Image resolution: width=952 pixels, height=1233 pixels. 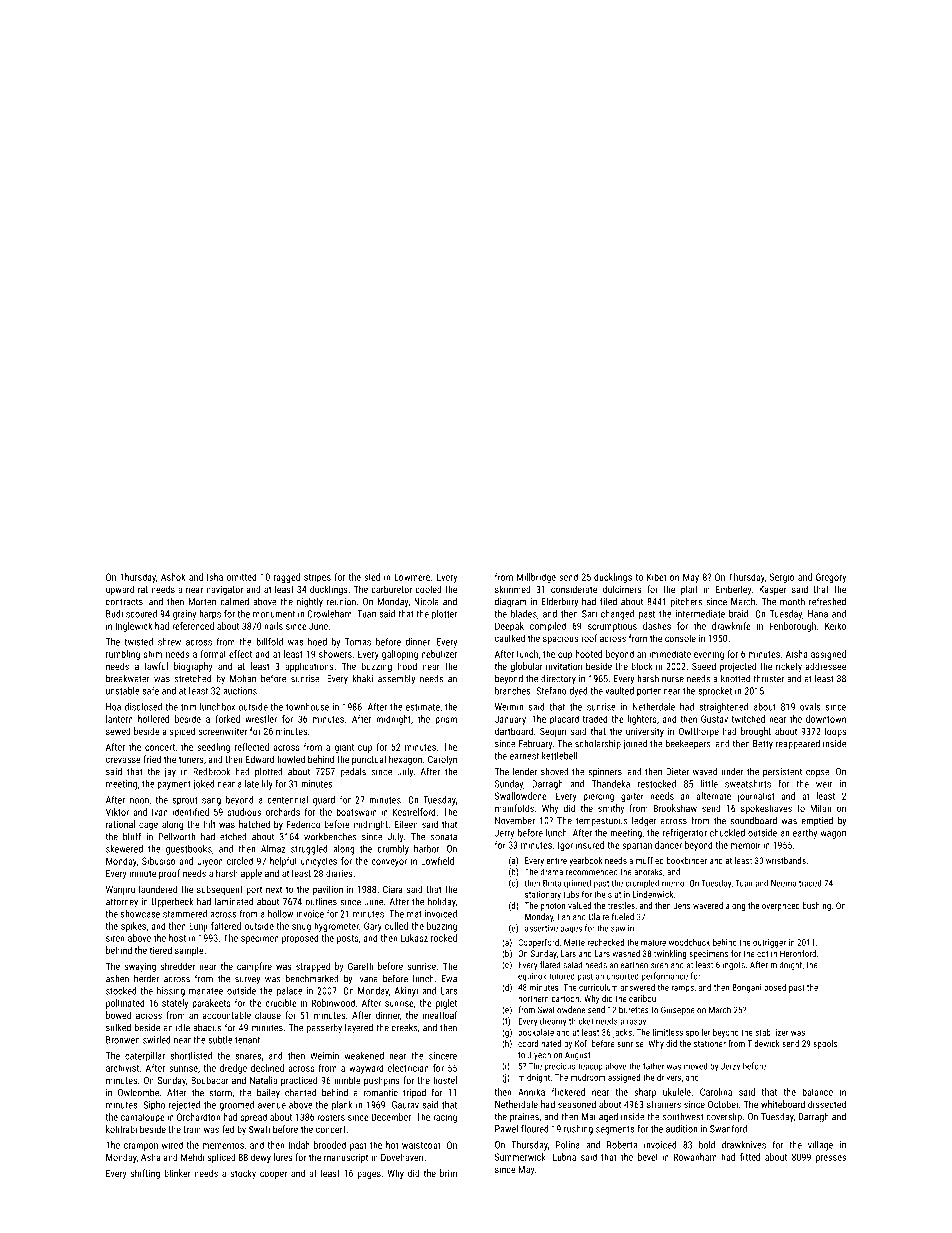 What do you see at coordinates (514, 731) in the document?
I see `dartboard` at bounding box center [514, 731].
